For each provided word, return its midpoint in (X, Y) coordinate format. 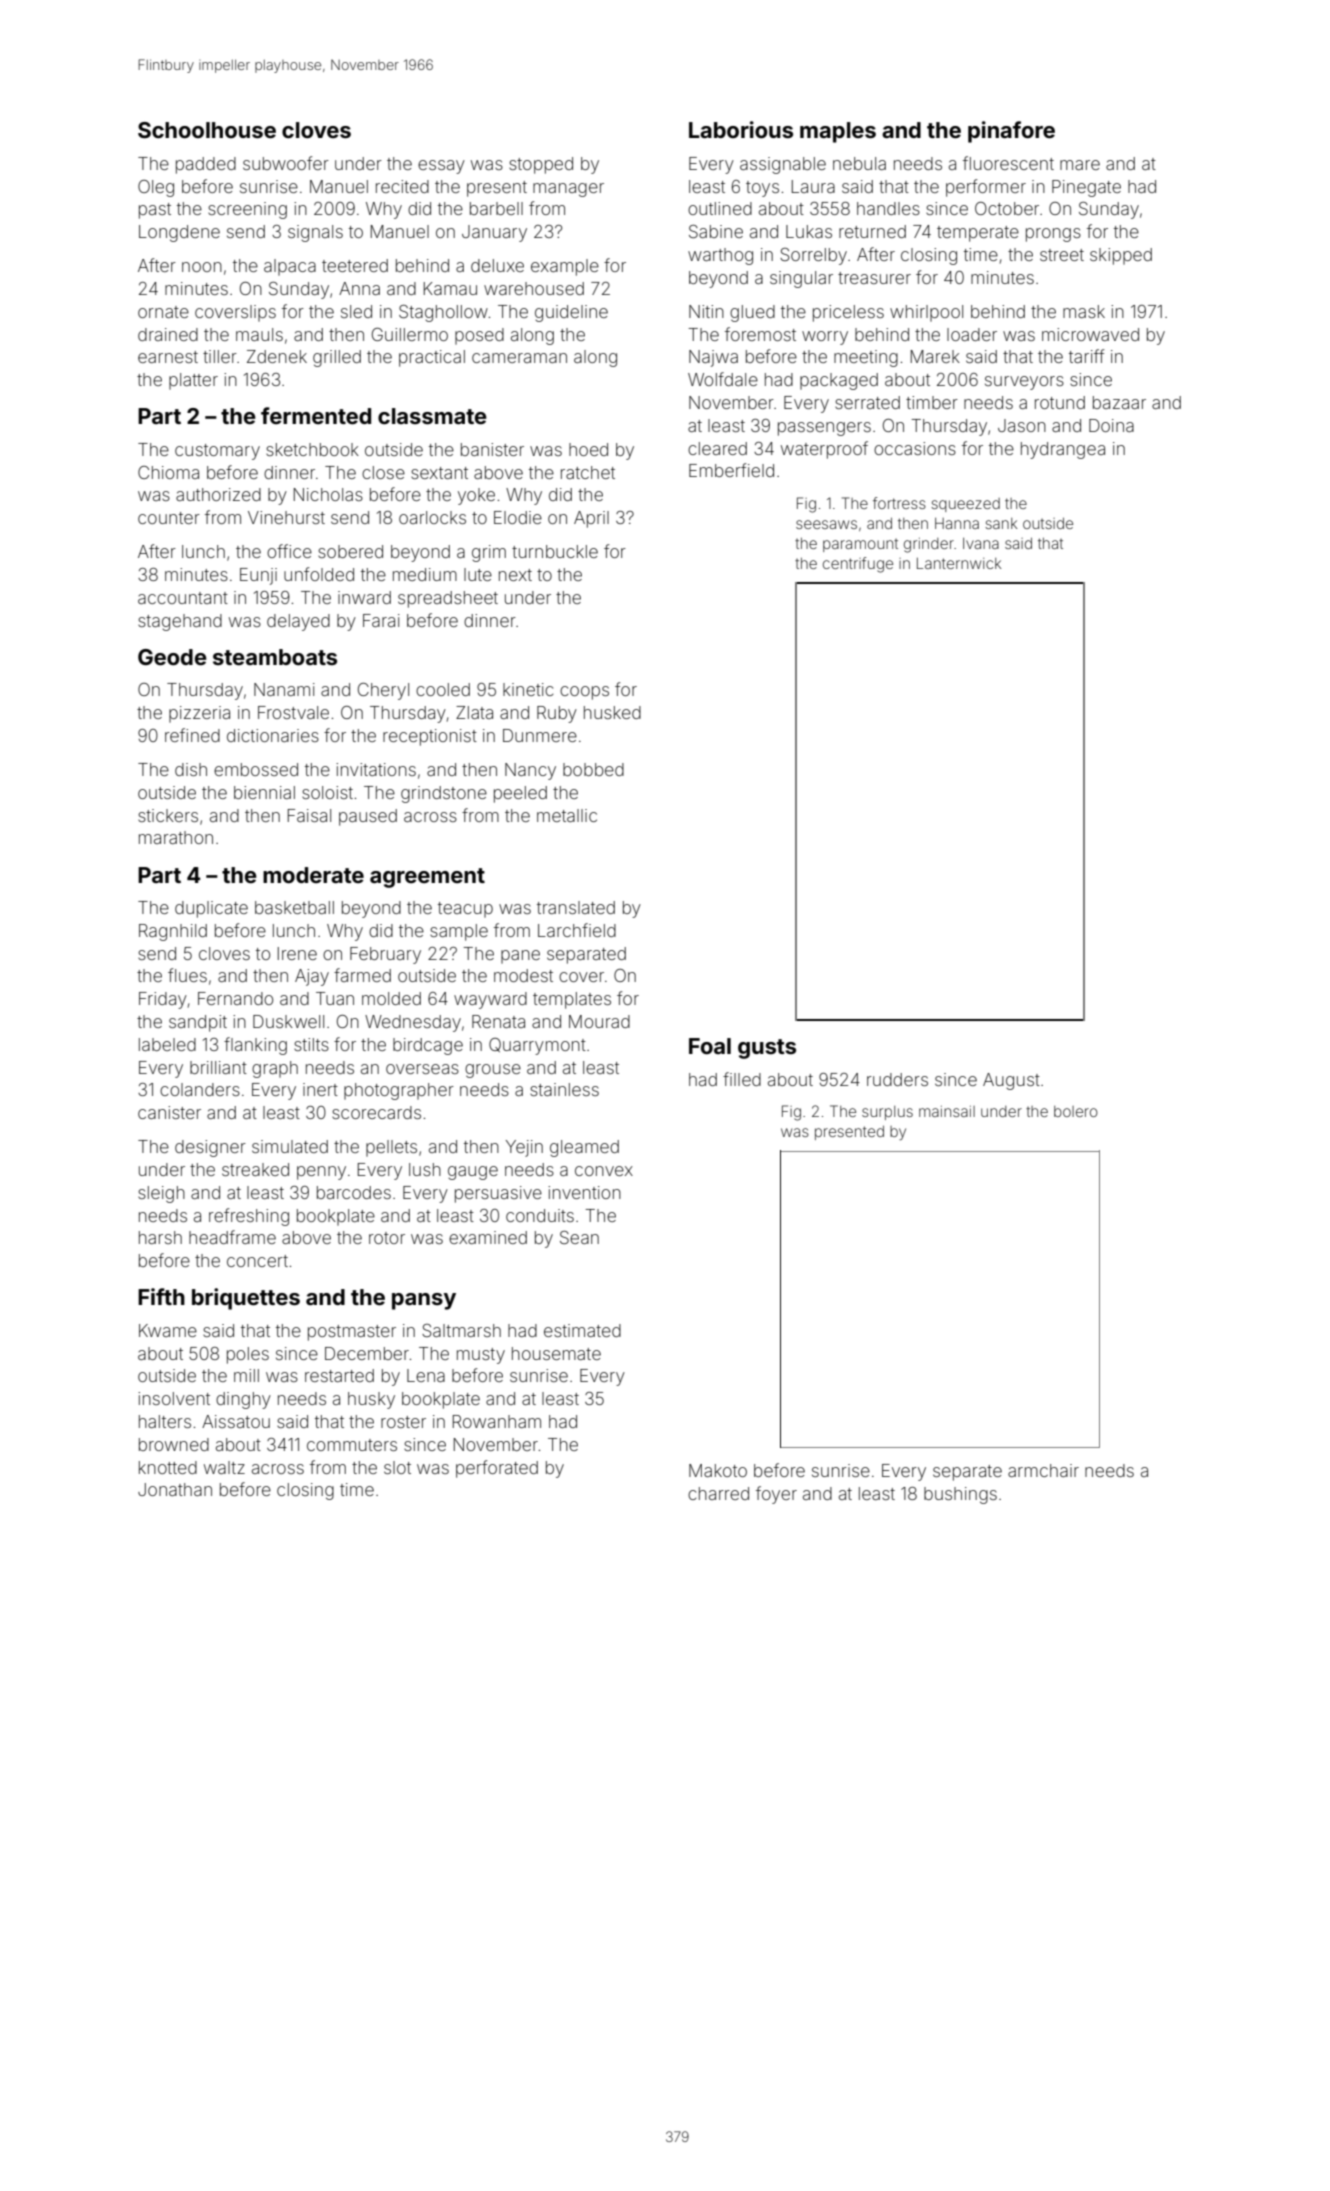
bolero (1076, 1111)
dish (191, 769)
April (591, 519)
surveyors (1024, 383)
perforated (497, 1469)
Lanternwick (959, 563)
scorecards (376, 1112)
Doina (1111, 425)
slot (397, 1467)
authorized (218, 494)
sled (356, 311)
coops (584, 693)
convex (604, 1171)
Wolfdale (723, 379)
